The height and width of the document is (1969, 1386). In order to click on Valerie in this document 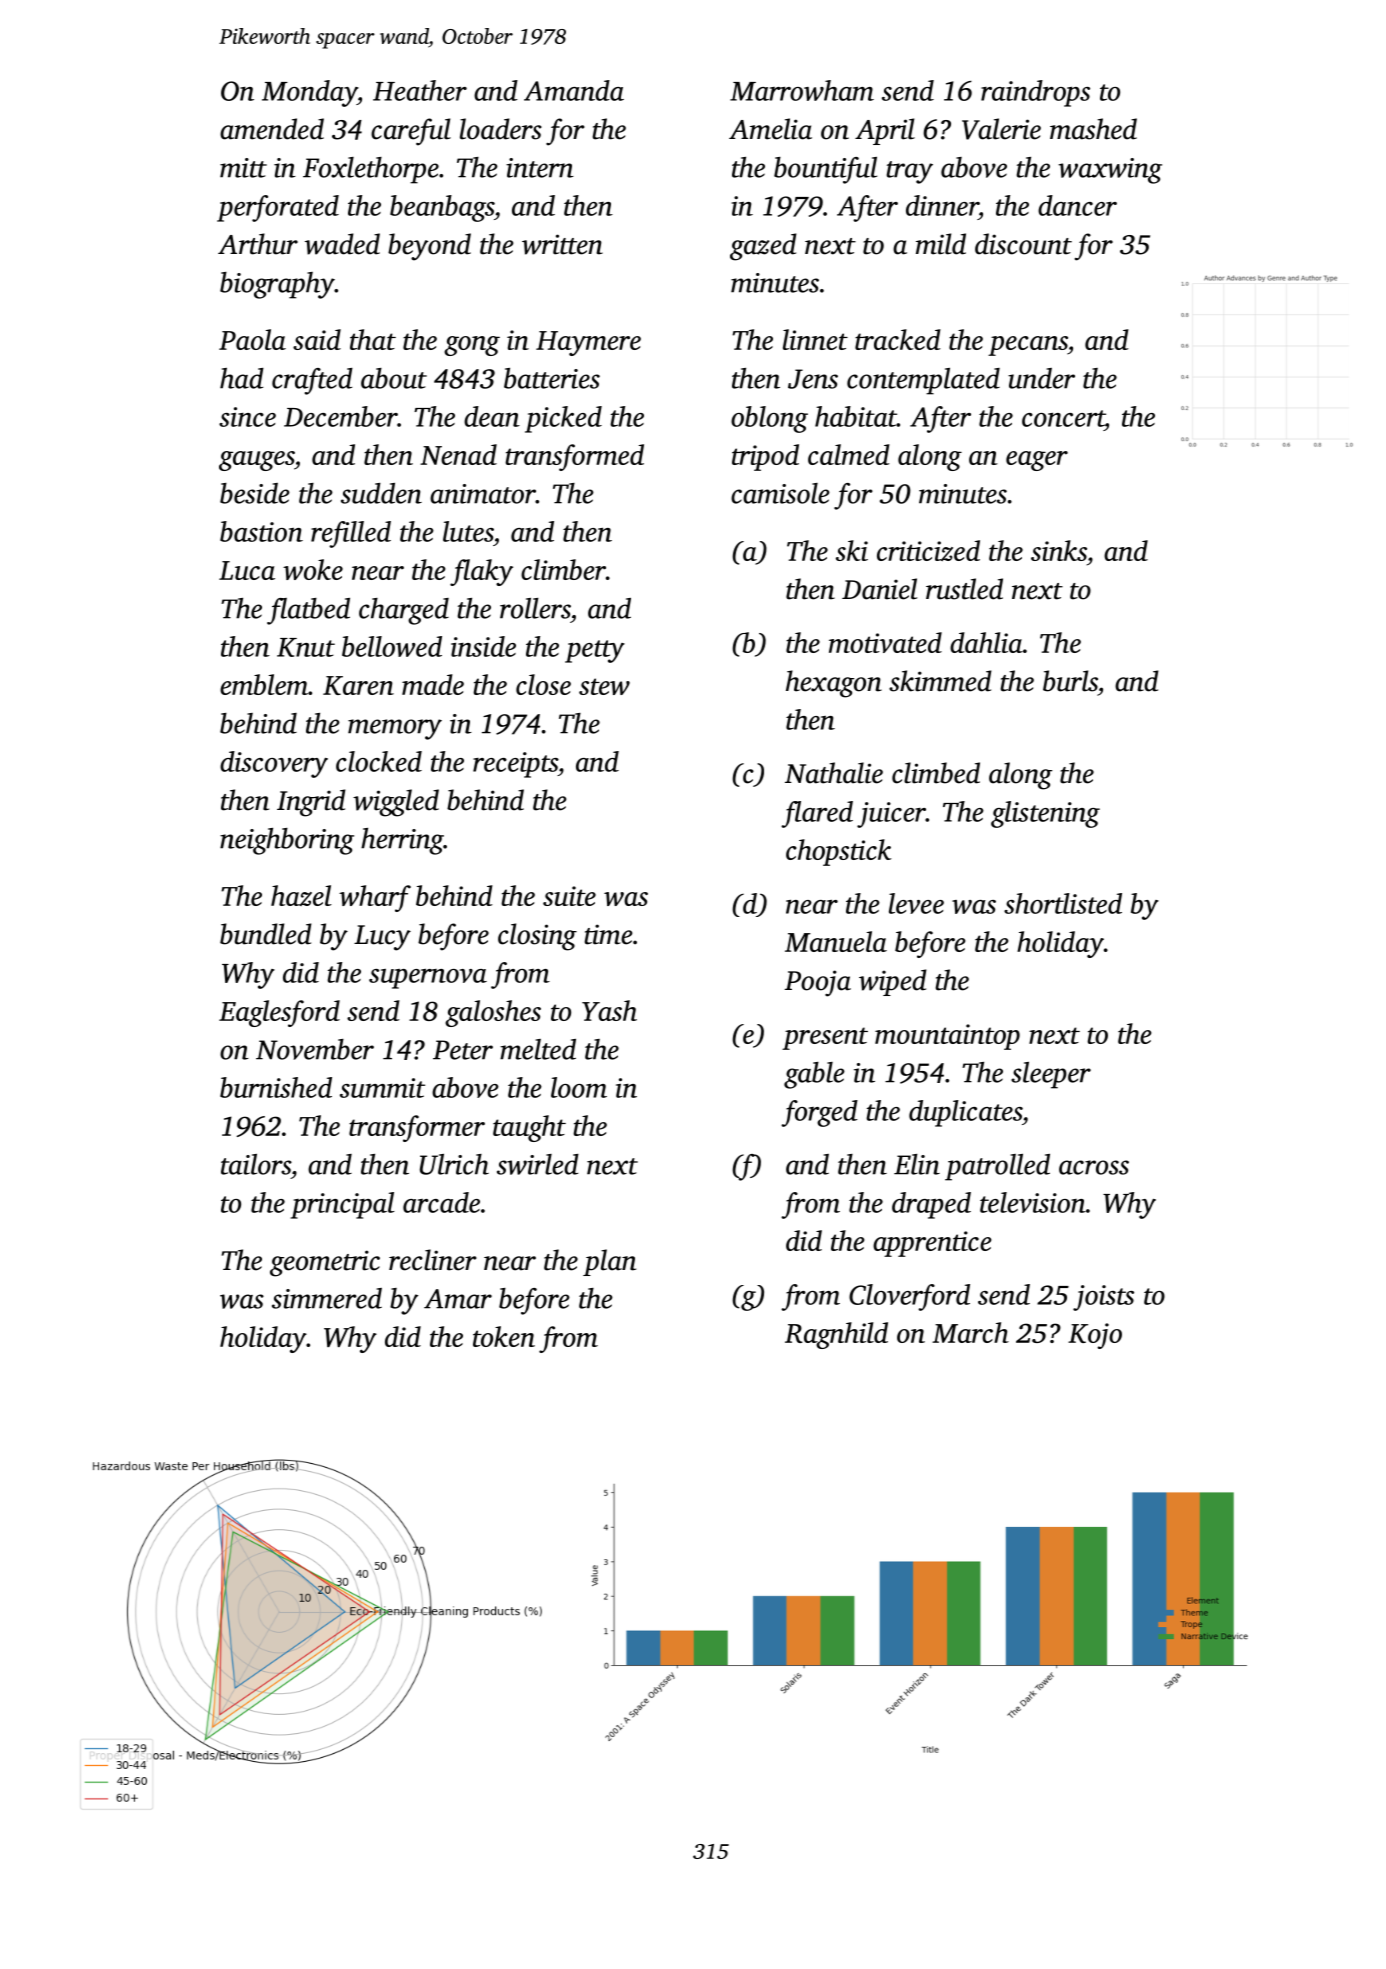, I will do `click(1001, 129)`.
